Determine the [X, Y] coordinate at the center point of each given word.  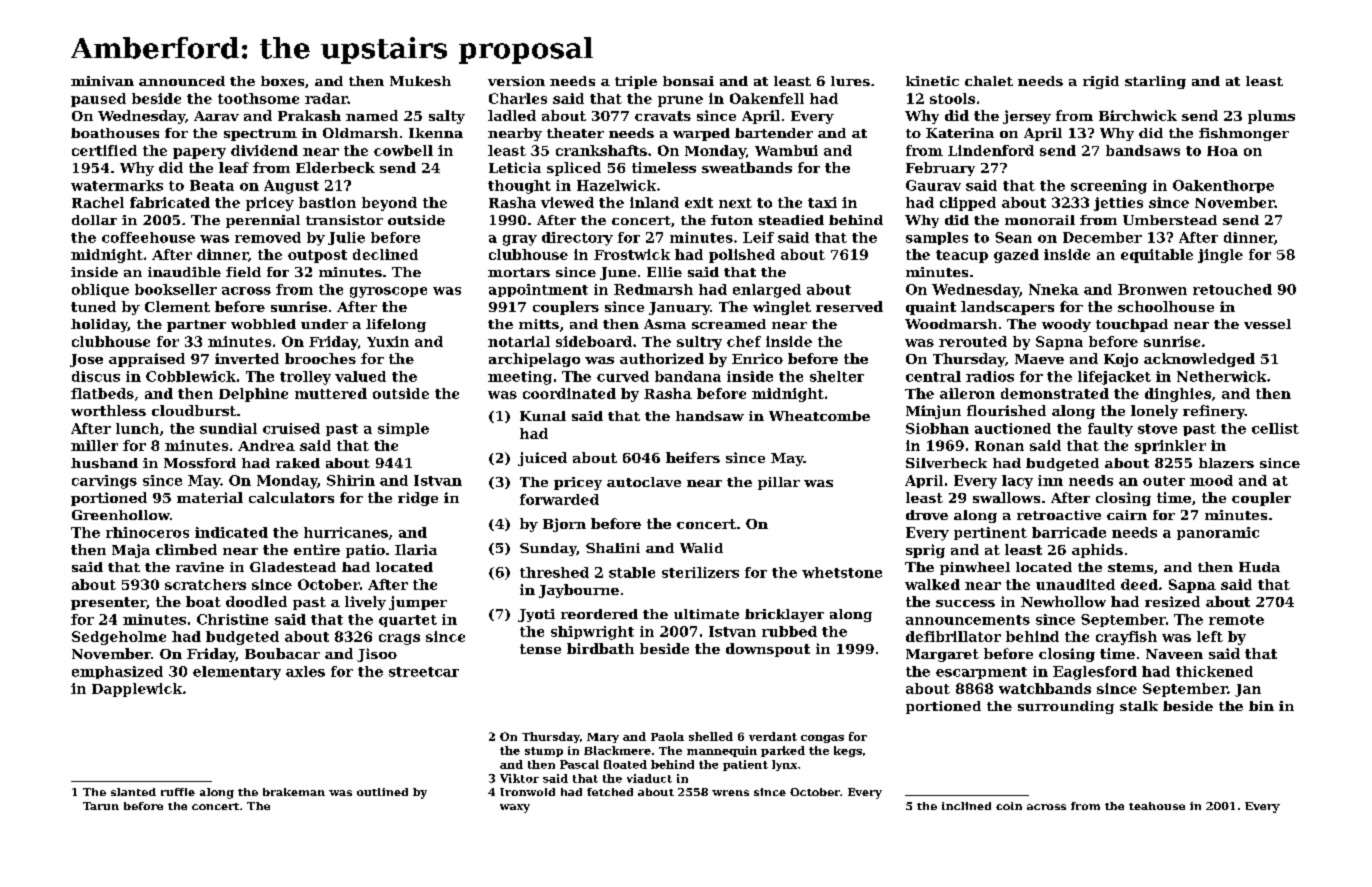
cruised [291, 428]
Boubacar [282, 653]
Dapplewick [137, 690]
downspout [768, 650]
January [679, 308]
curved [623, 376]
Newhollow [1063, 601]
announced [182, 81]
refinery [1214, 412]
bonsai [688, 81]
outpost [317, 256]
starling [1155, 82]
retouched [1232, 289]
